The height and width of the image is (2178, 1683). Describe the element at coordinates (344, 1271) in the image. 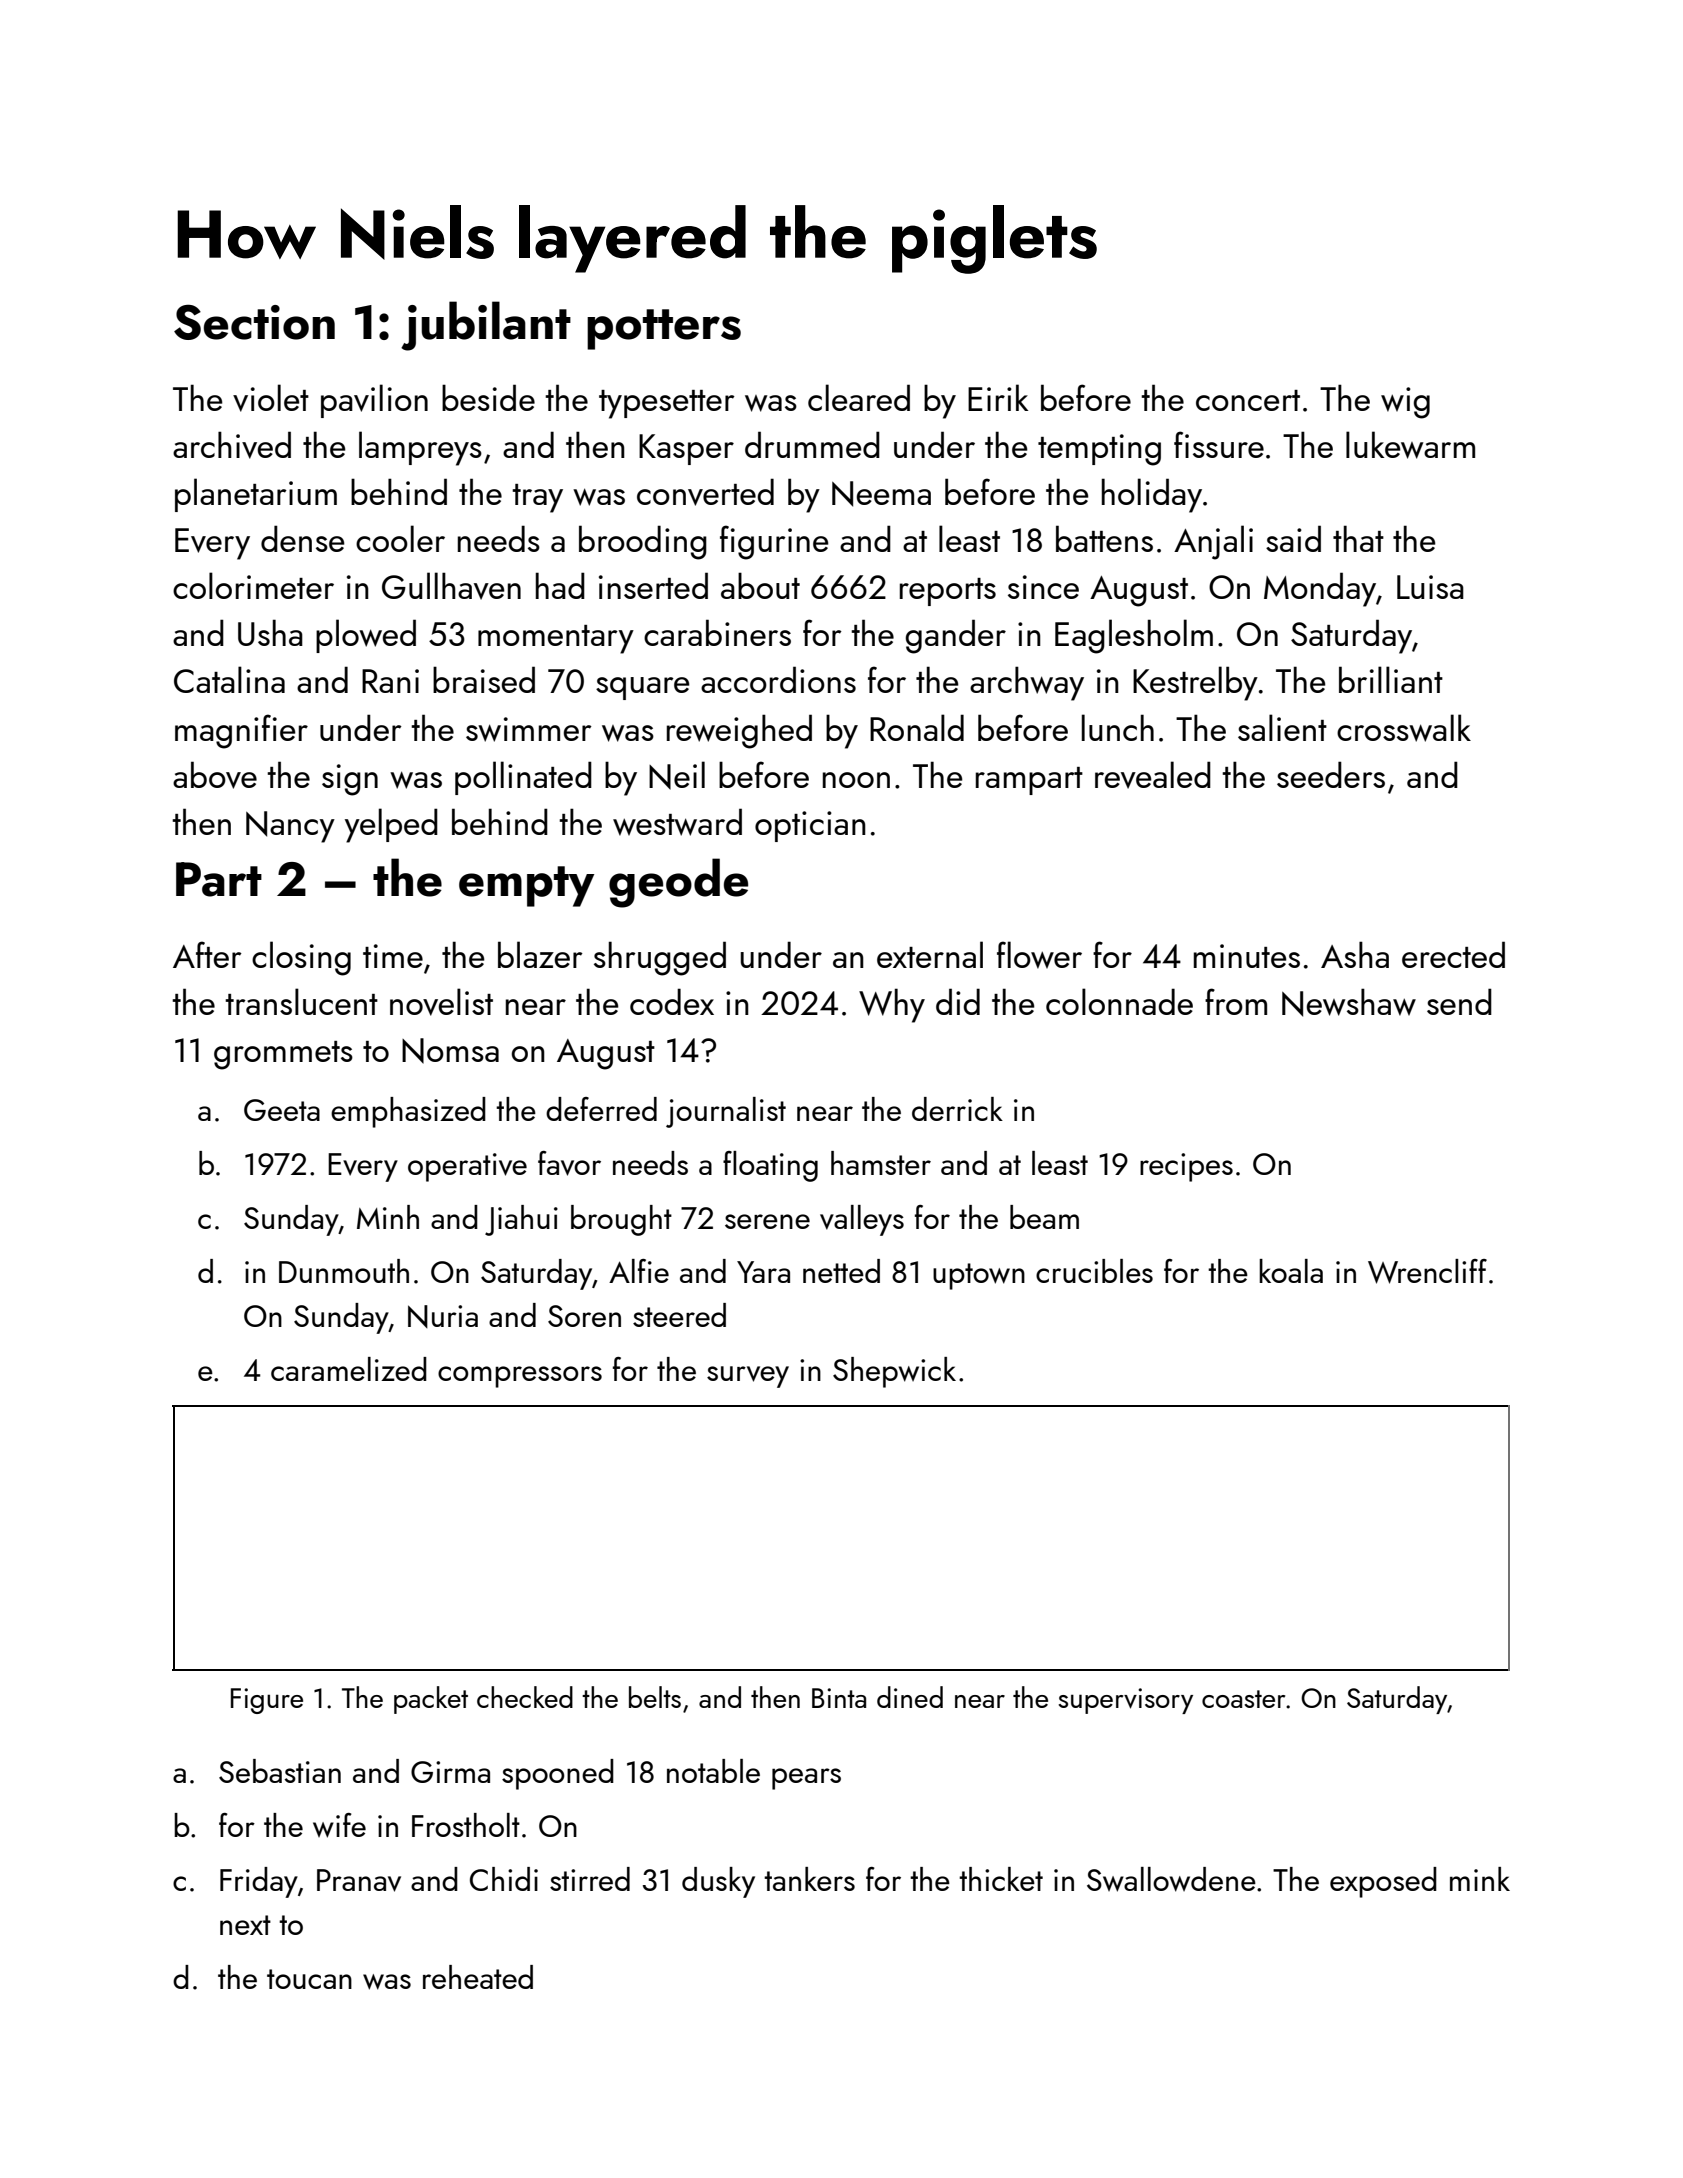

I see `Dunmouth` at that location.
